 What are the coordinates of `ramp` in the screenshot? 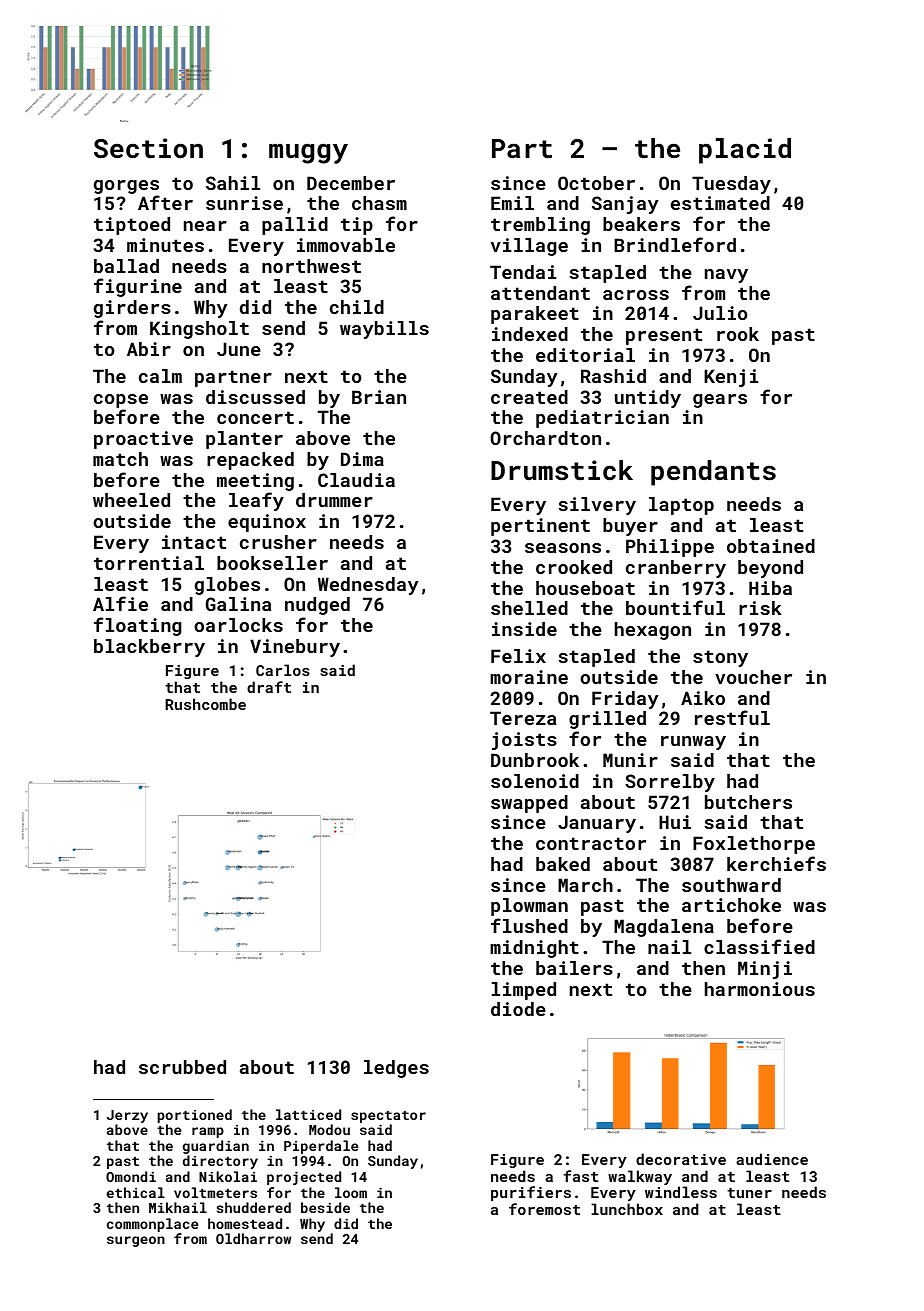 It's located at (208, 1132).
